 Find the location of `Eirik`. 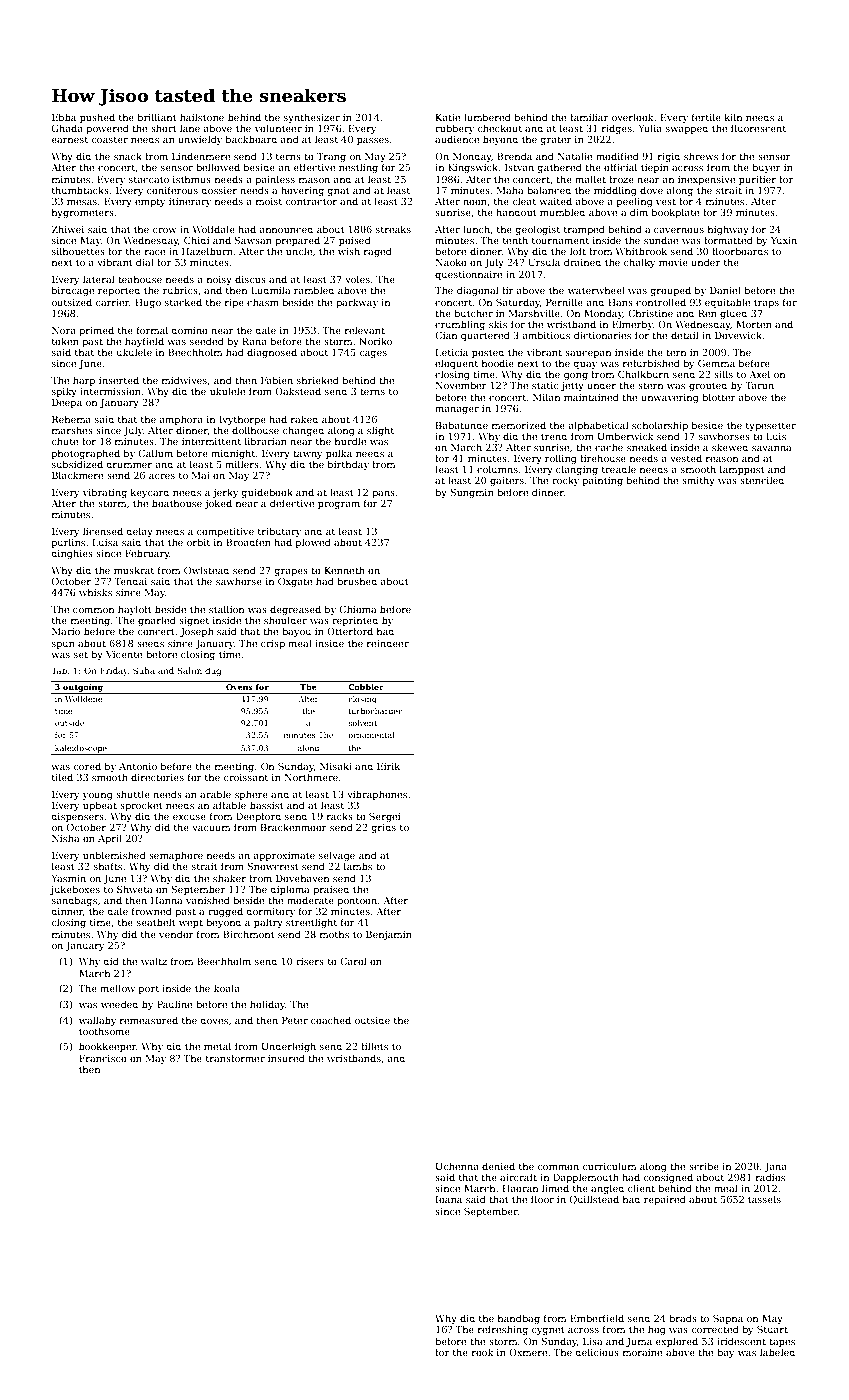

Eirik is located at coordinates (388, 766).
